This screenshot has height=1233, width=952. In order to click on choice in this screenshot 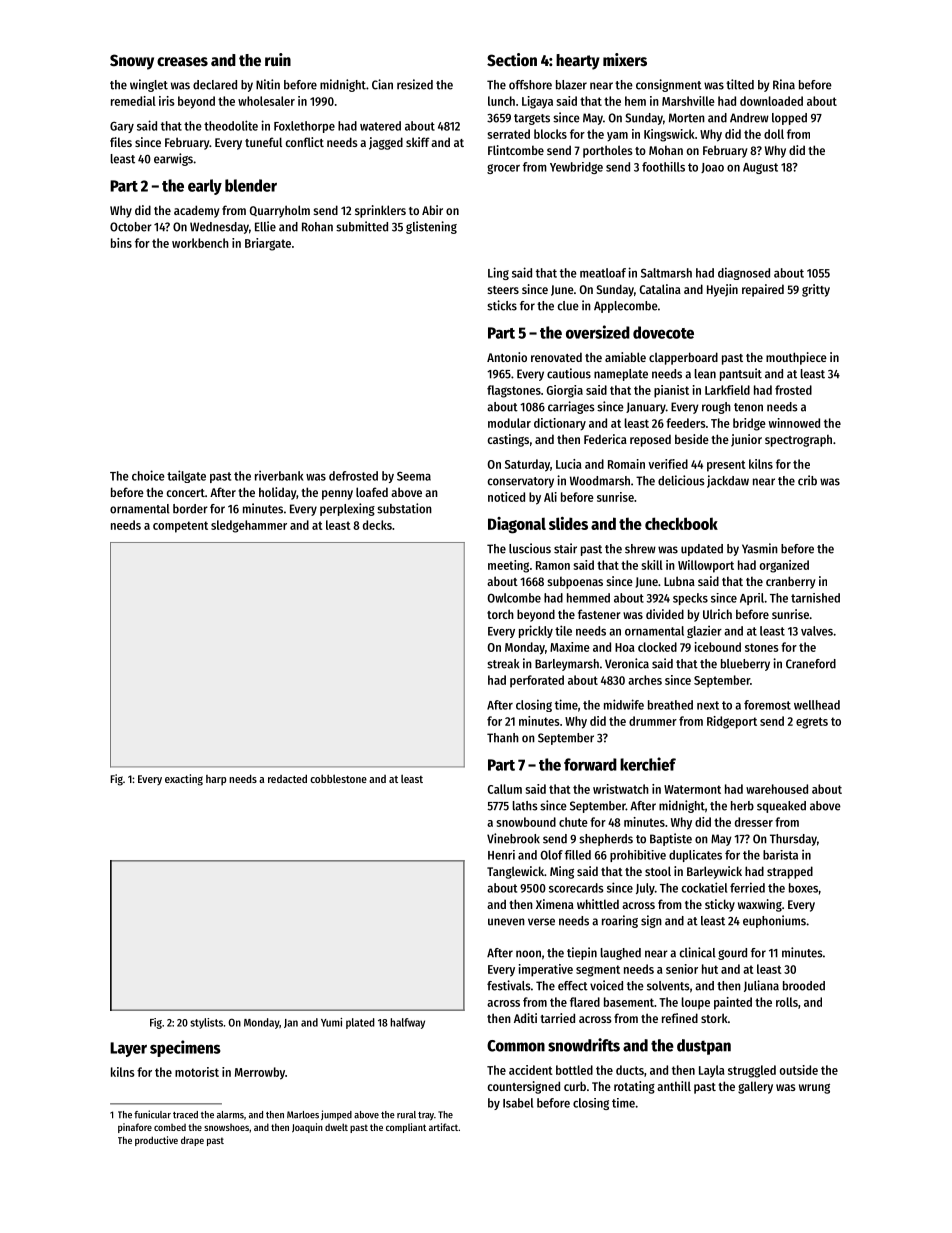, I will do `click(148, 475)`.
